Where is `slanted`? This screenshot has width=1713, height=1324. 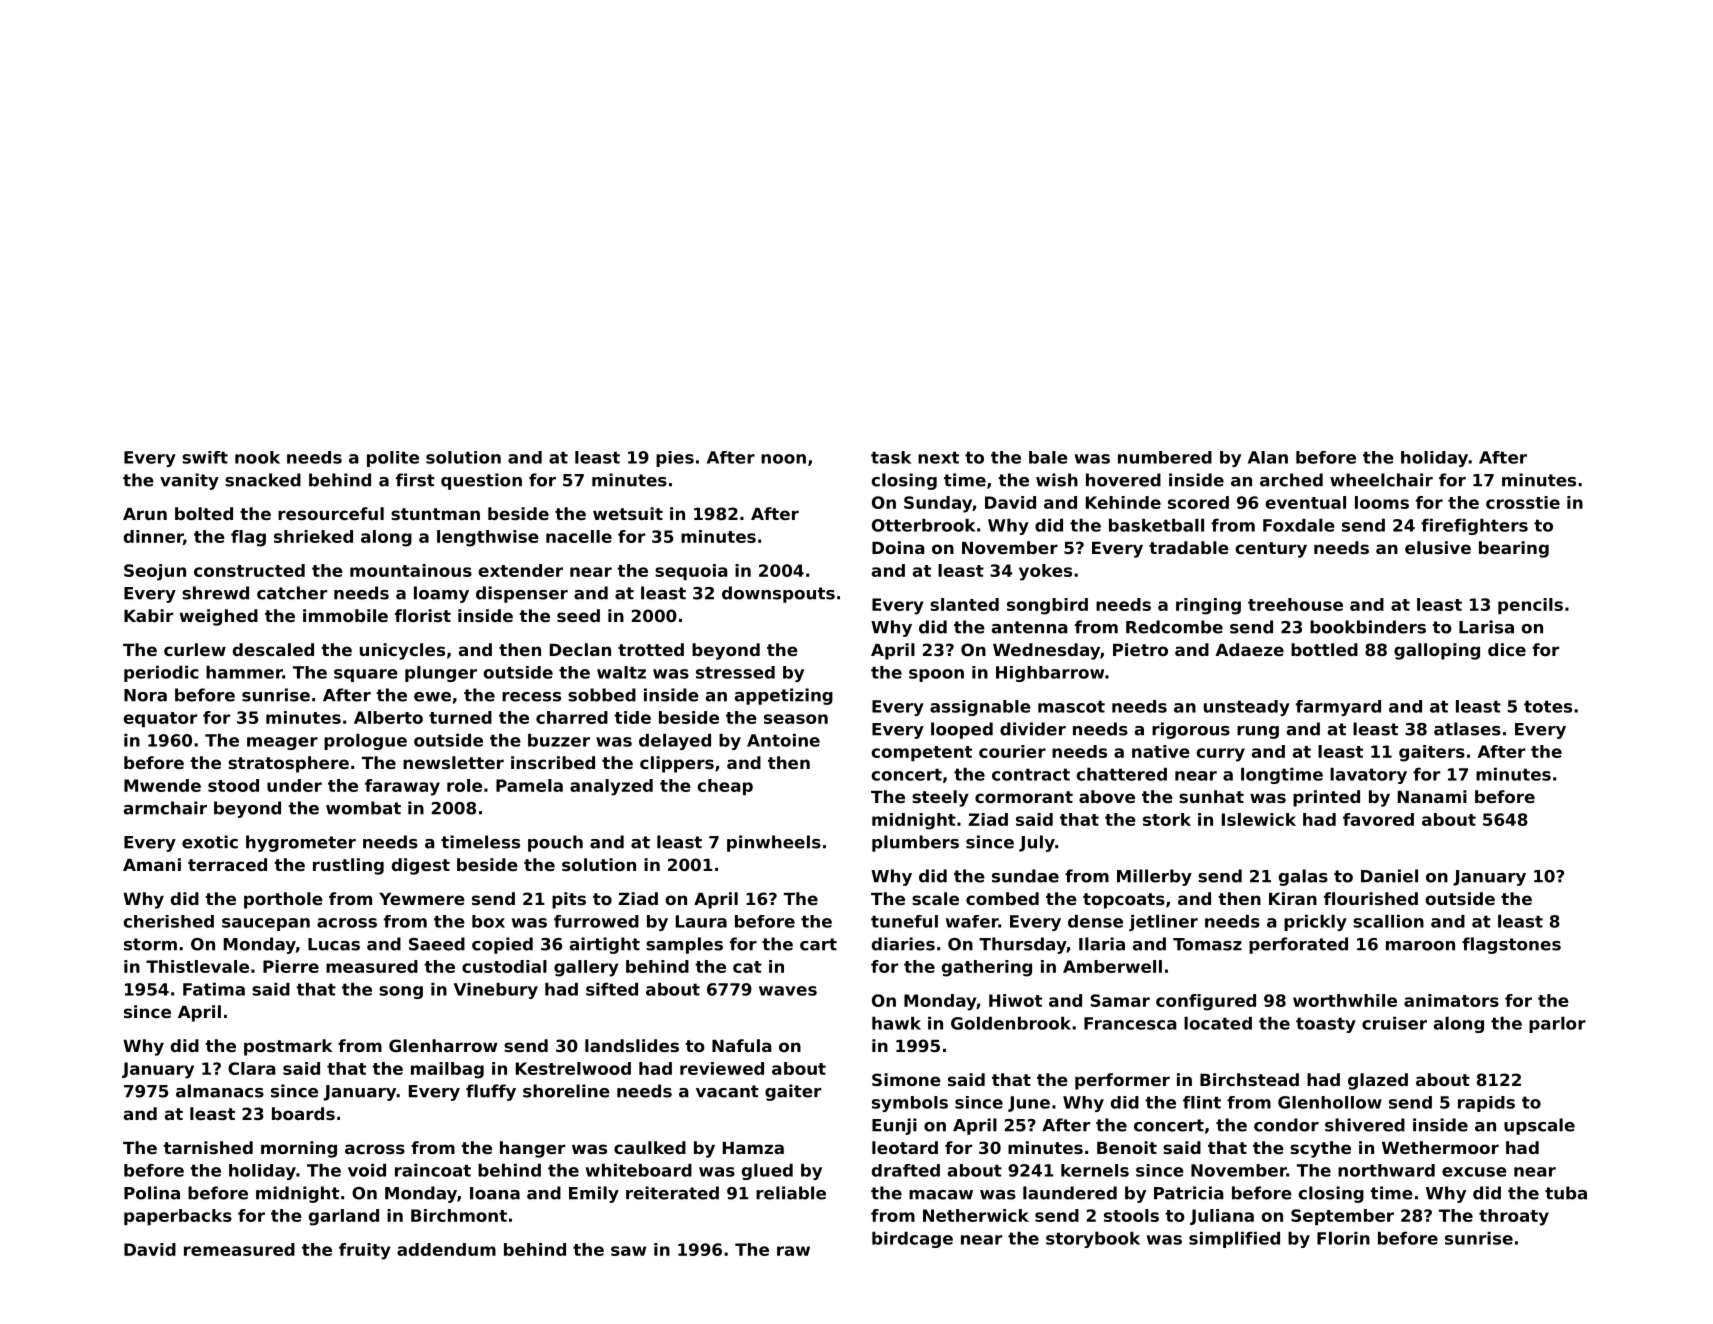
slanted is located at coordinates (964, 604).
